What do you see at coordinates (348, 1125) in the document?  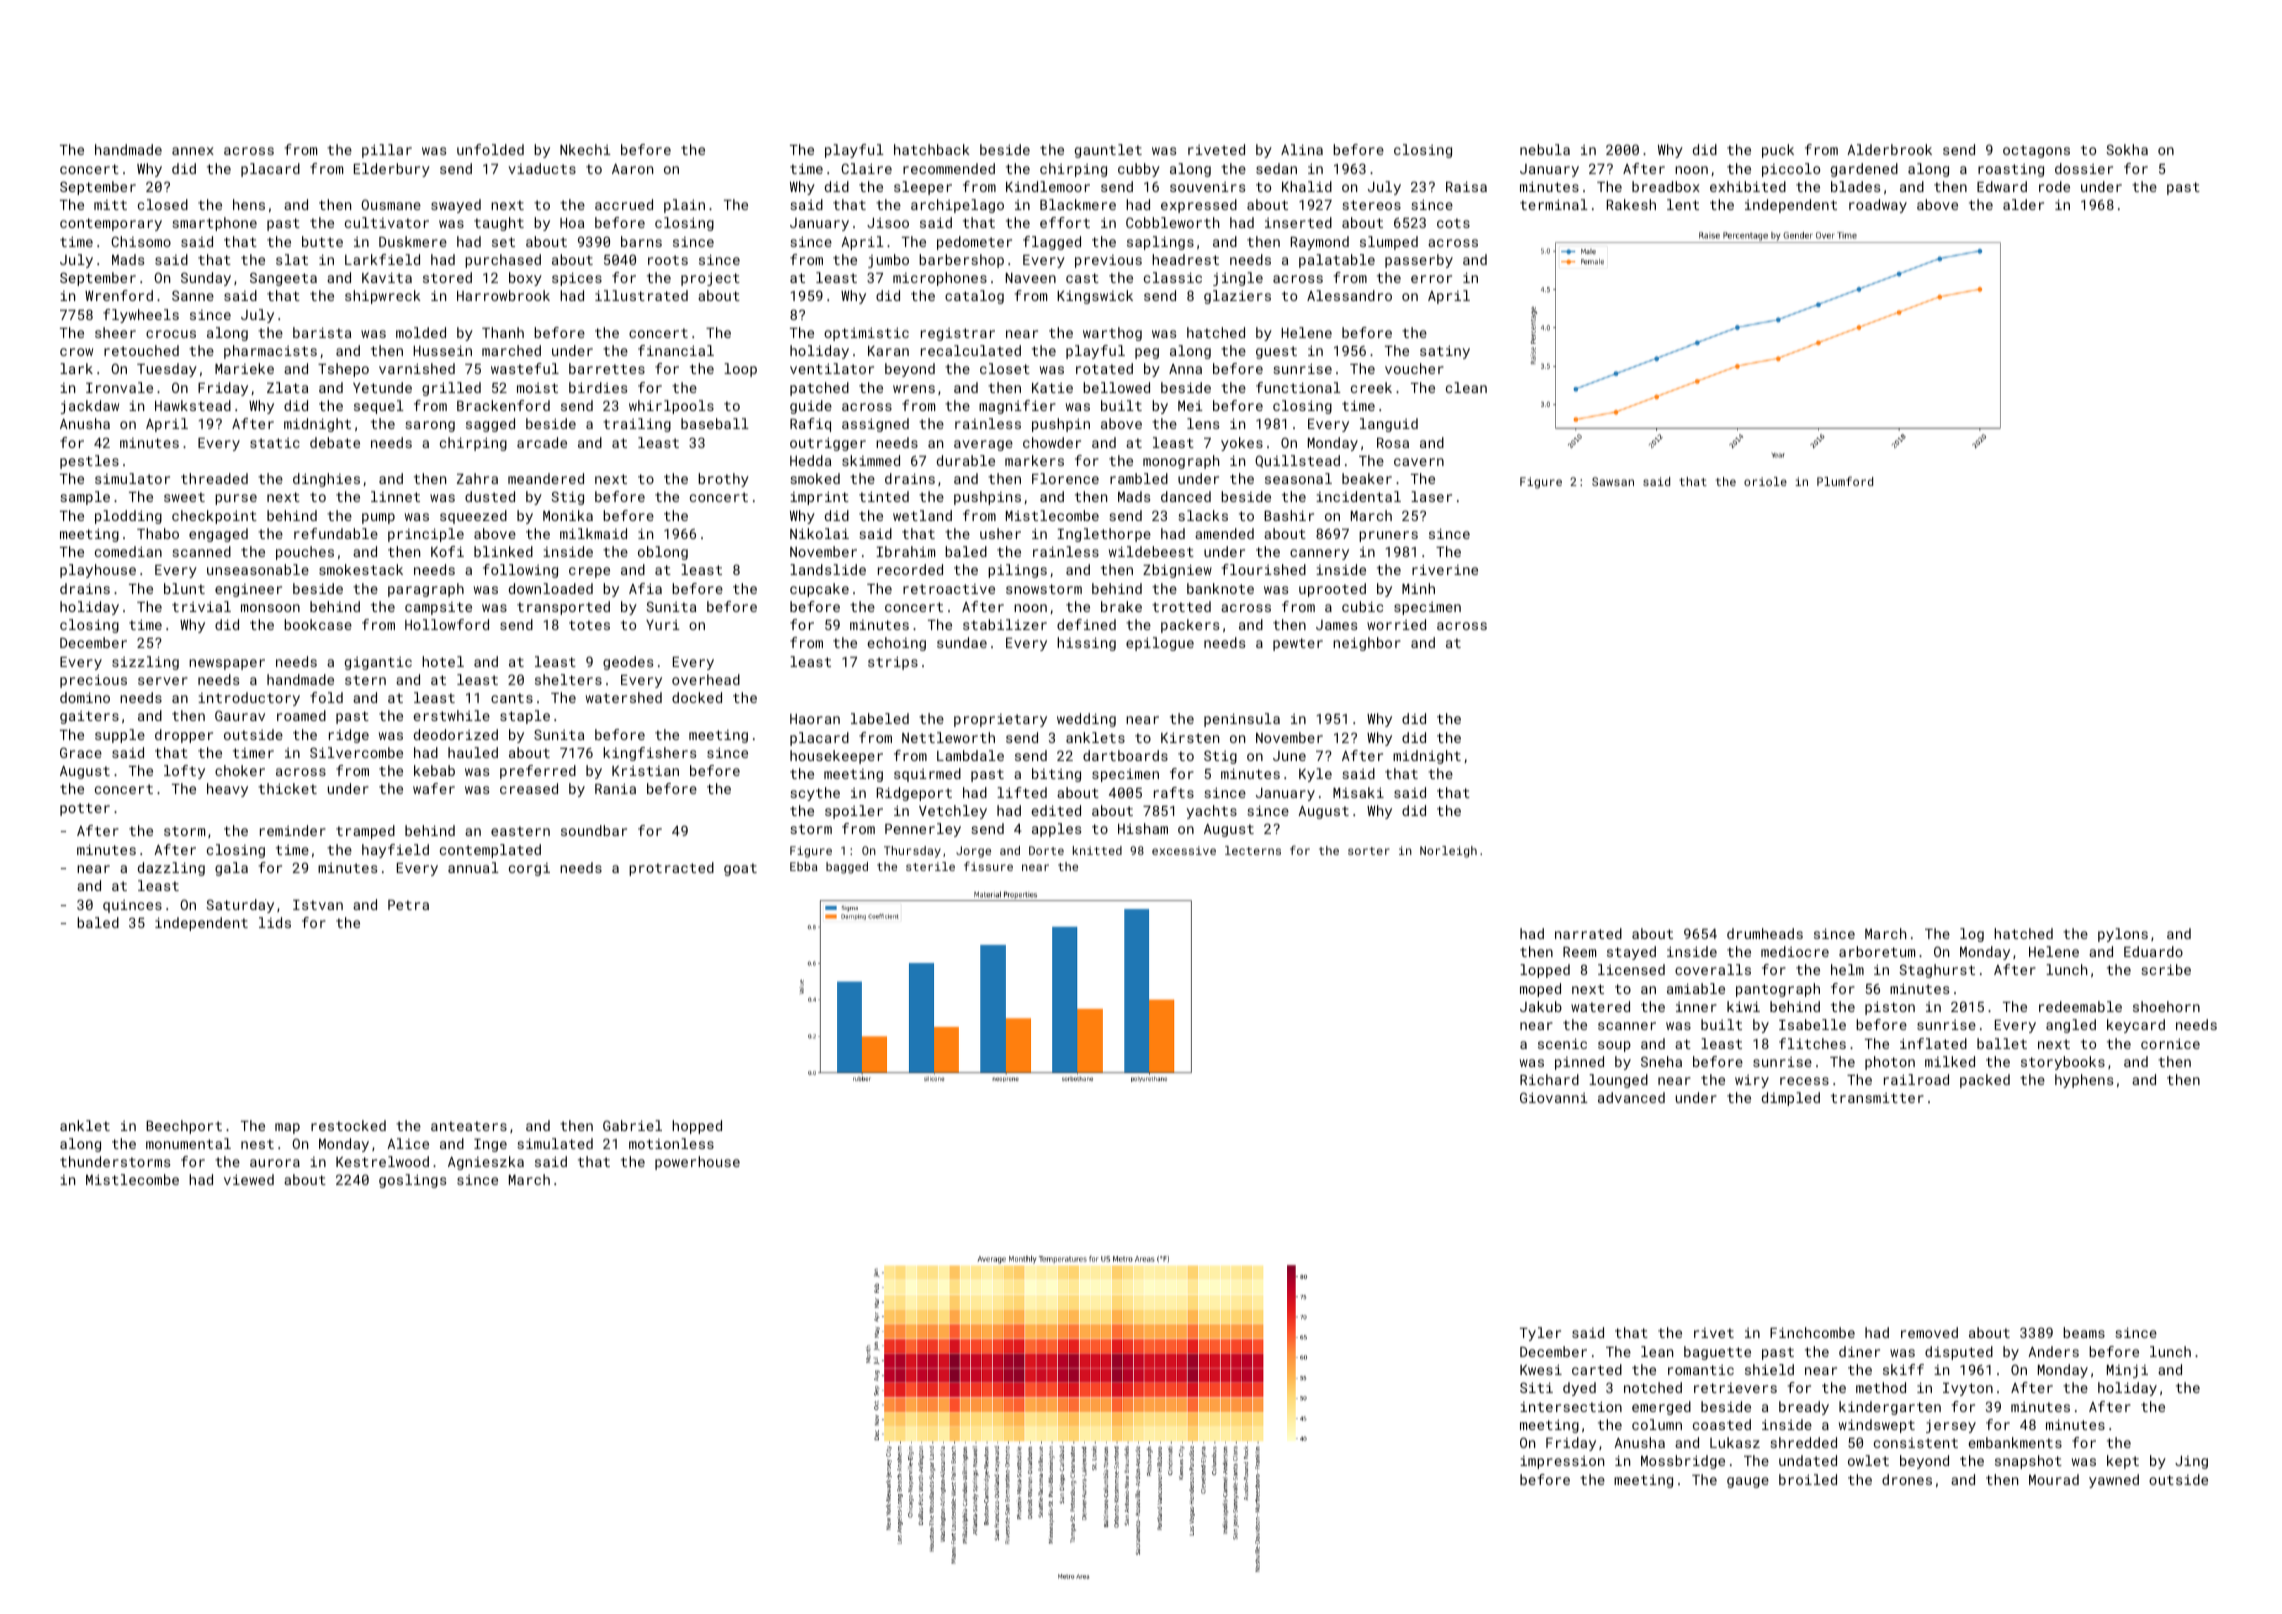 I see `restocked` at bounding box center [348, 1125].
